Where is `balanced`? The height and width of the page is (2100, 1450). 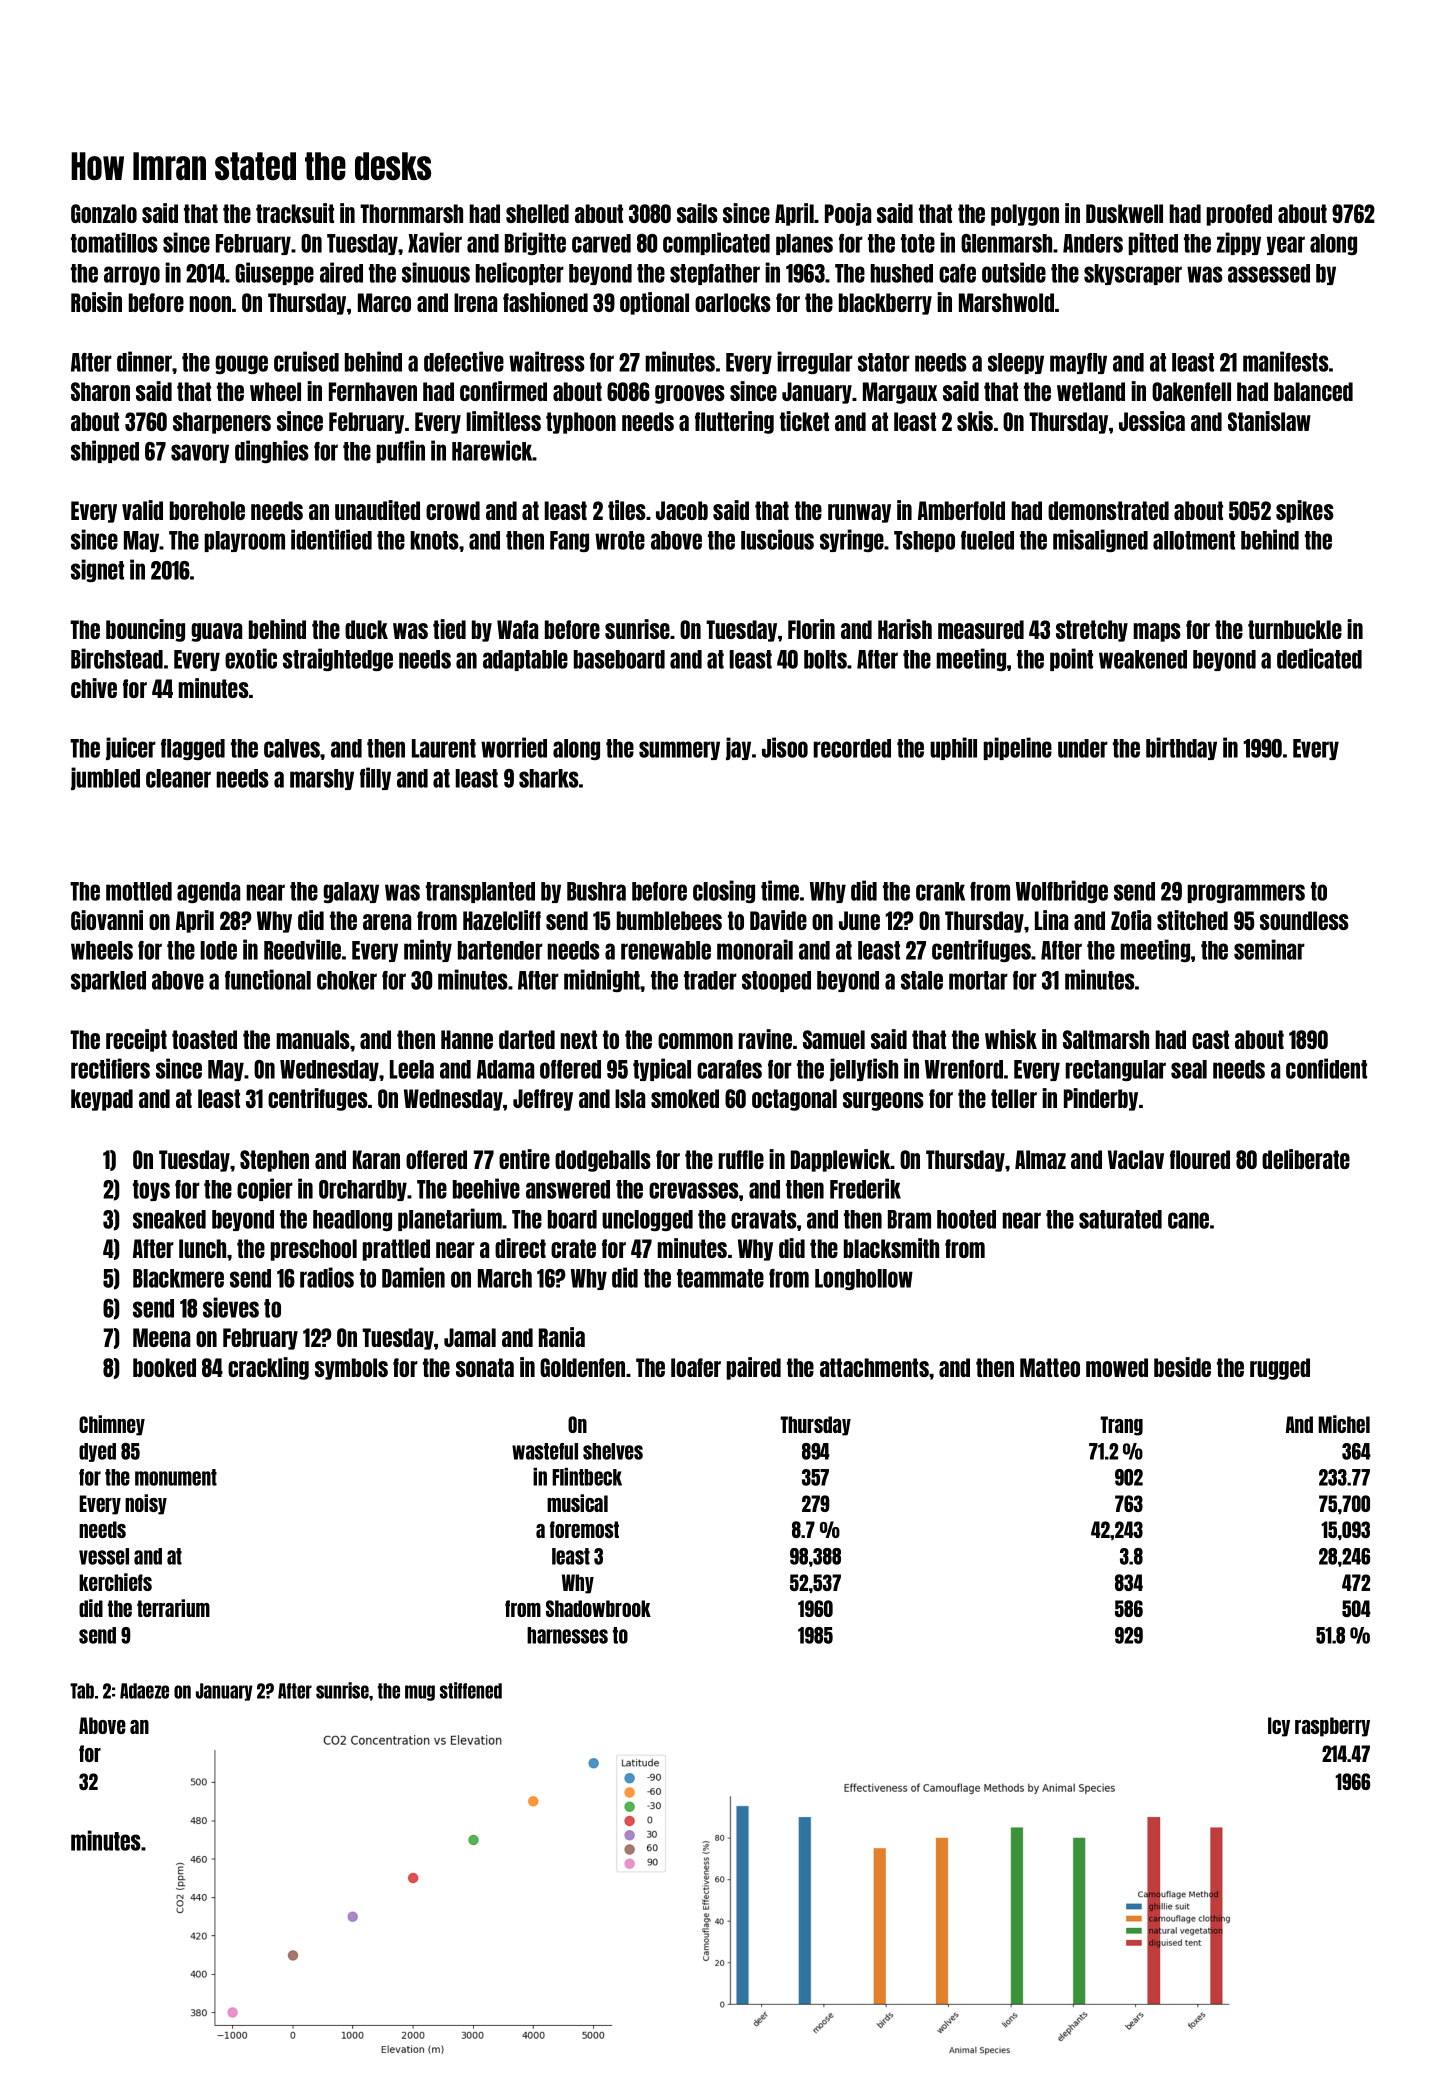 balanced is located at coordinates (1313, 391).
